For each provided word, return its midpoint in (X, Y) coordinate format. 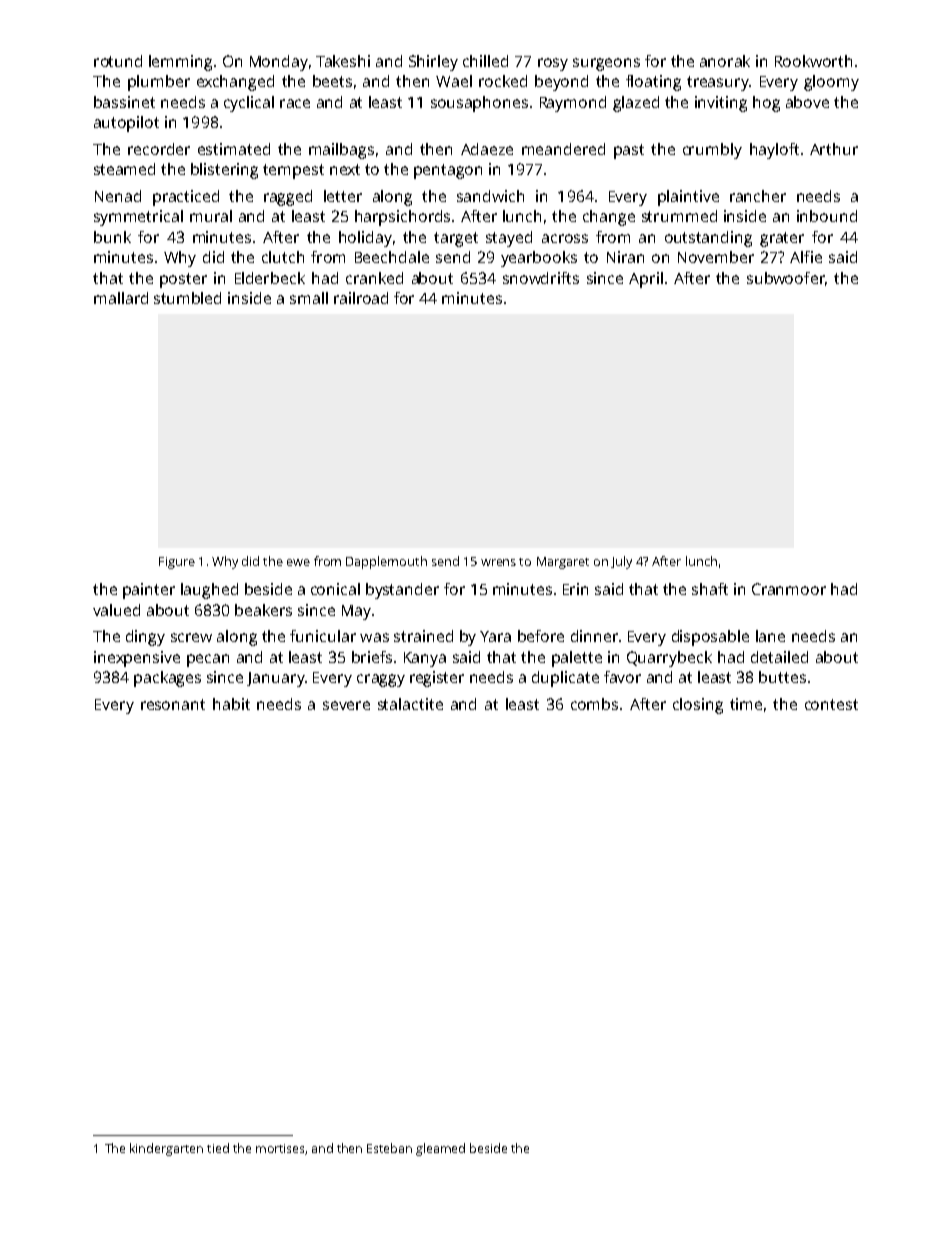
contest (831, 704)
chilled (485, 61)
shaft (710, 589)
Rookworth (813, 61)
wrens (498, 562)
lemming (180, 63)
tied (218, 1148)
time (746, 704)
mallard (121, 298)
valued (116, 610)
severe (346, 705)
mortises (280, 1148)
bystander (402, 591)
